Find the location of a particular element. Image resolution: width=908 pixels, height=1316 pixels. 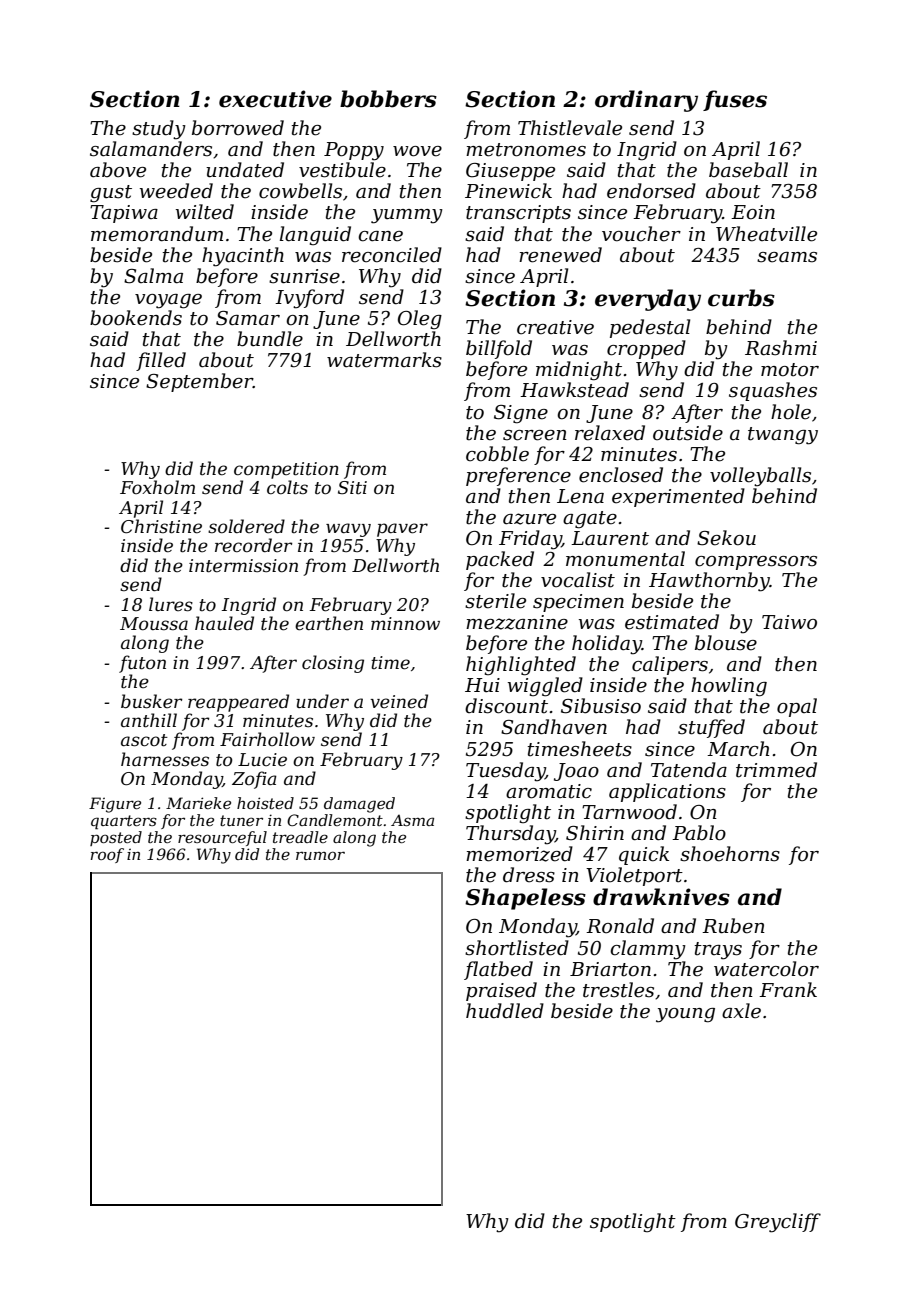

sterile is located at coordinates (495, 601).
